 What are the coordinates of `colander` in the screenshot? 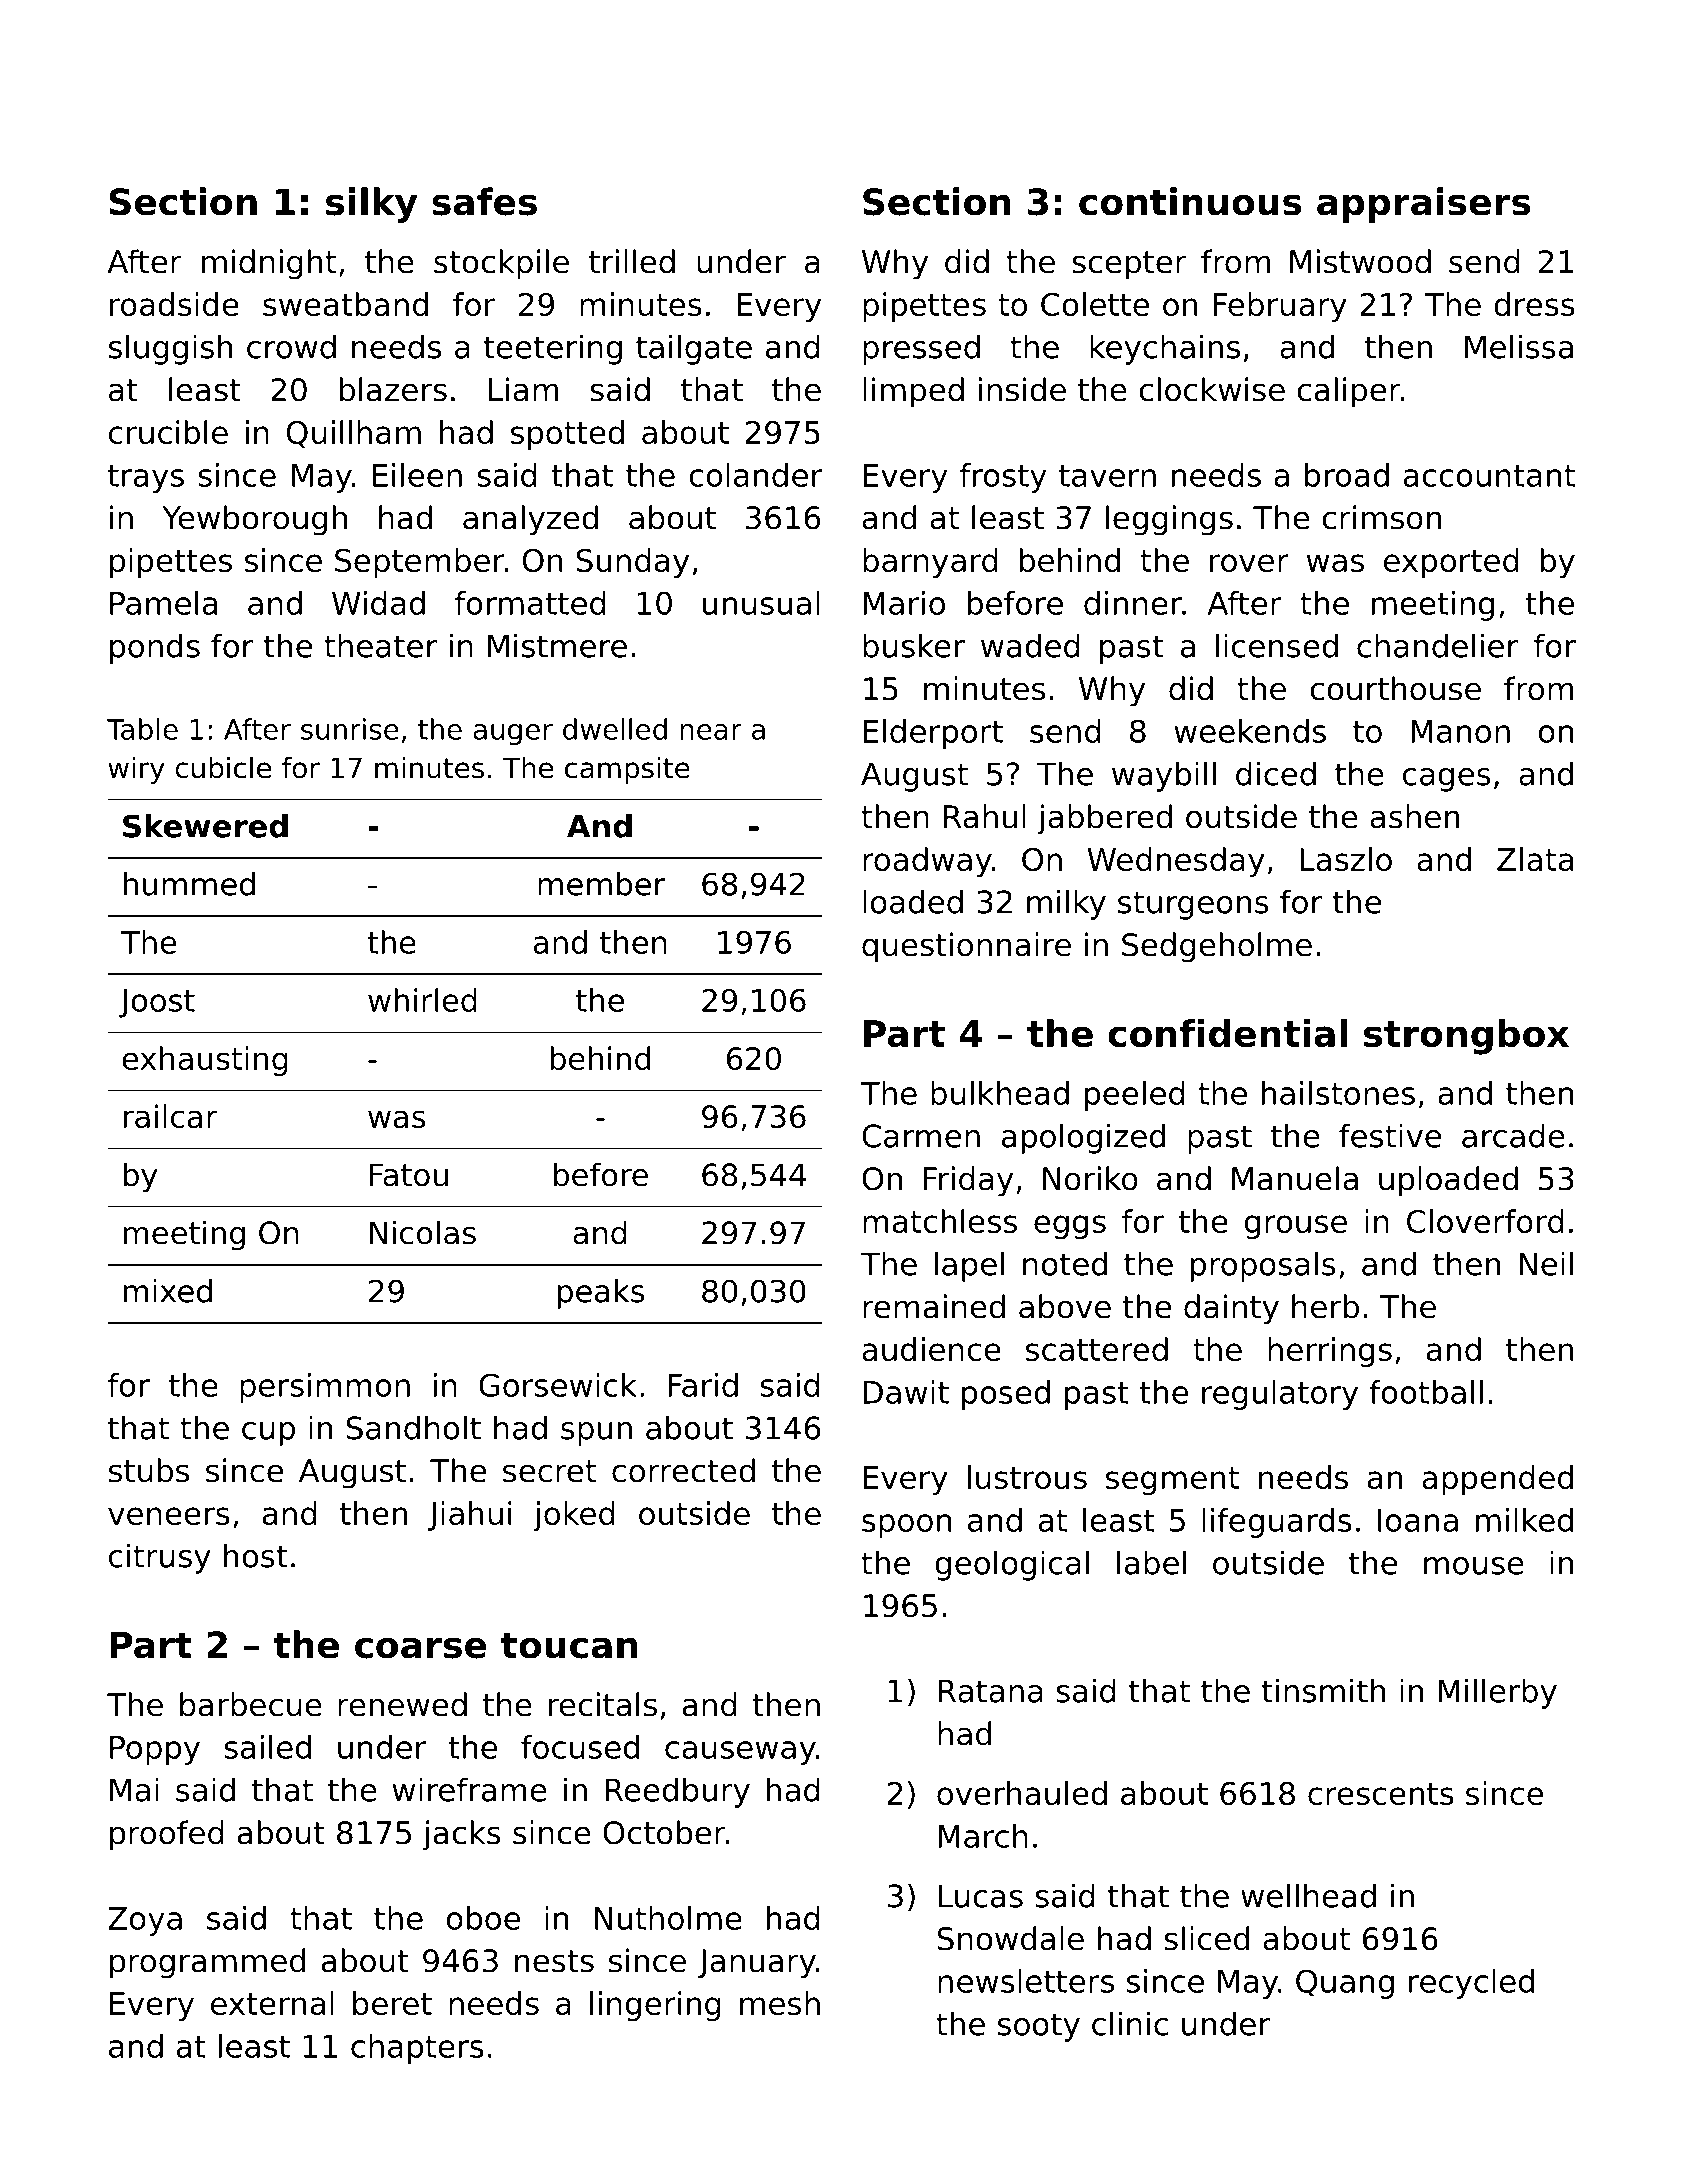 It's located at (755, 475).
